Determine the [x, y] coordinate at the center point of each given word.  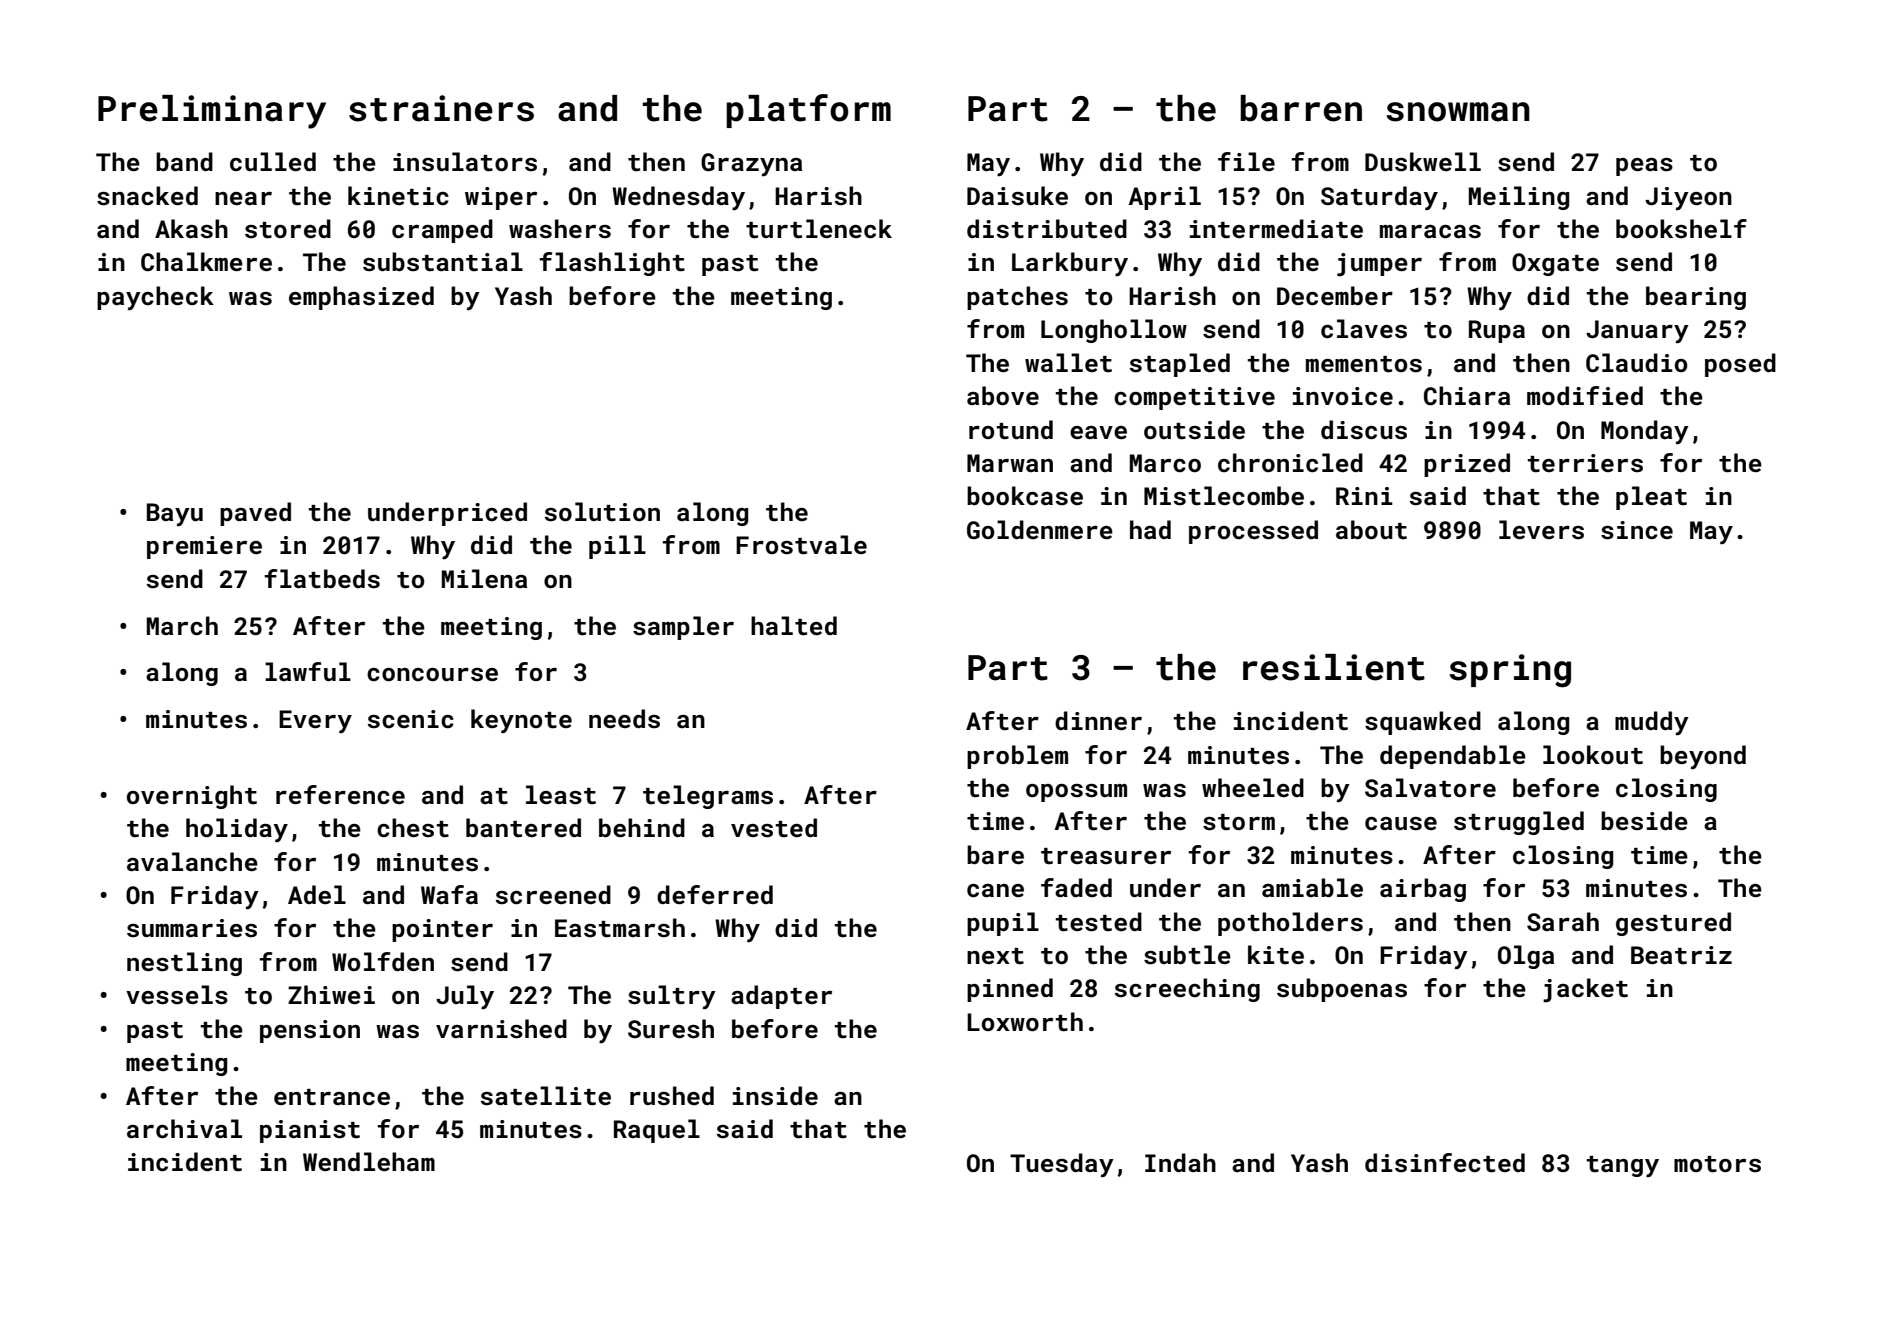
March [182, 626]
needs [624, 719]
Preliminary [212, 112]
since [1637, 530]
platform [808, 111]
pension [310, 1031]
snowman [1458, 112]
